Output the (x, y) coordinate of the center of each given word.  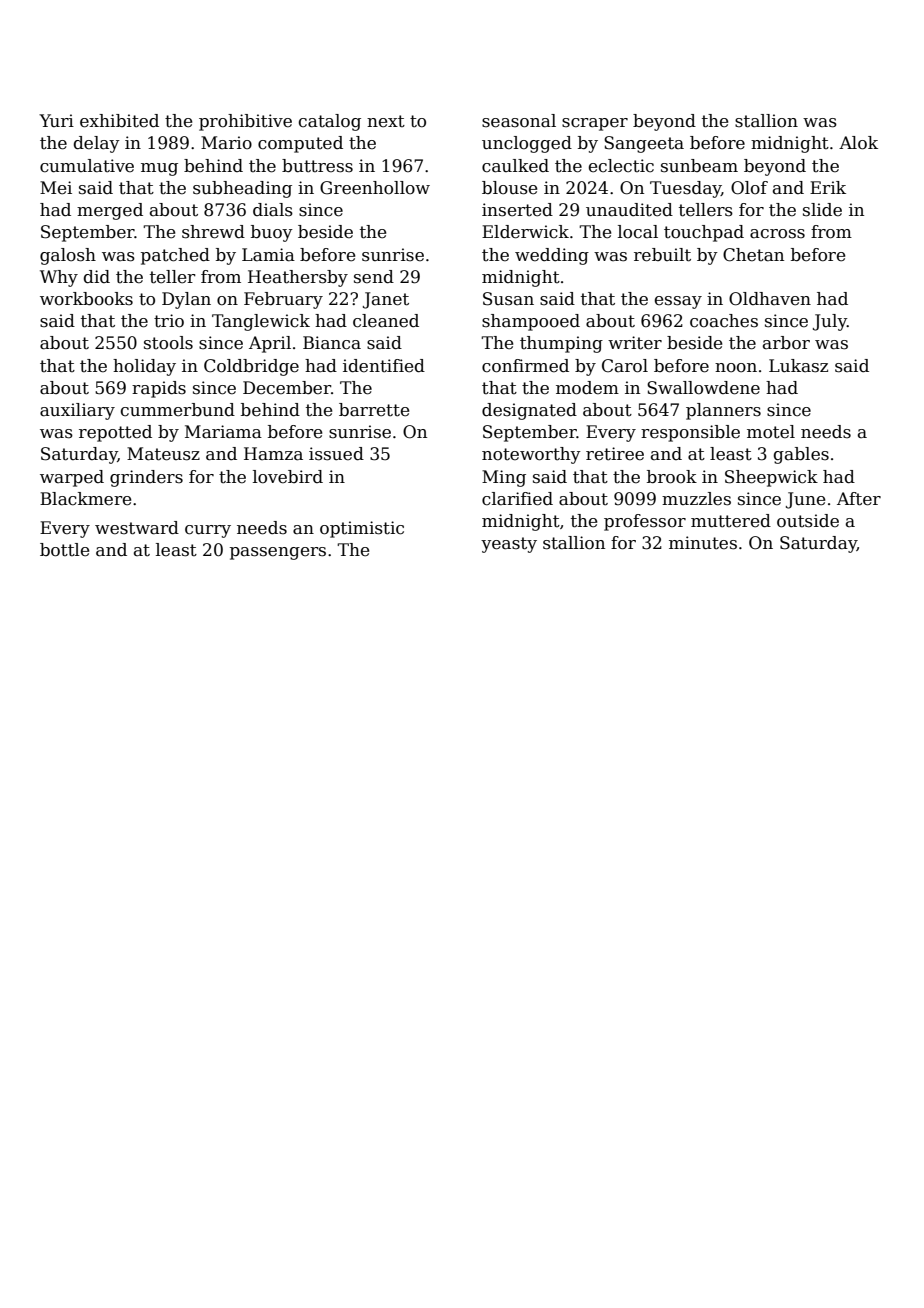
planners (723, 411)
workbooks (86, 299)
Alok (858, 143)
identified (384, 366)
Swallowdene (703, 388)
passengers (278, 553)
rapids (159, 389)
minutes (703, 543)
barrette (374, 410)
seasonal (519, 121)
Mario (226, 143)
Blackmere (85, 499)
